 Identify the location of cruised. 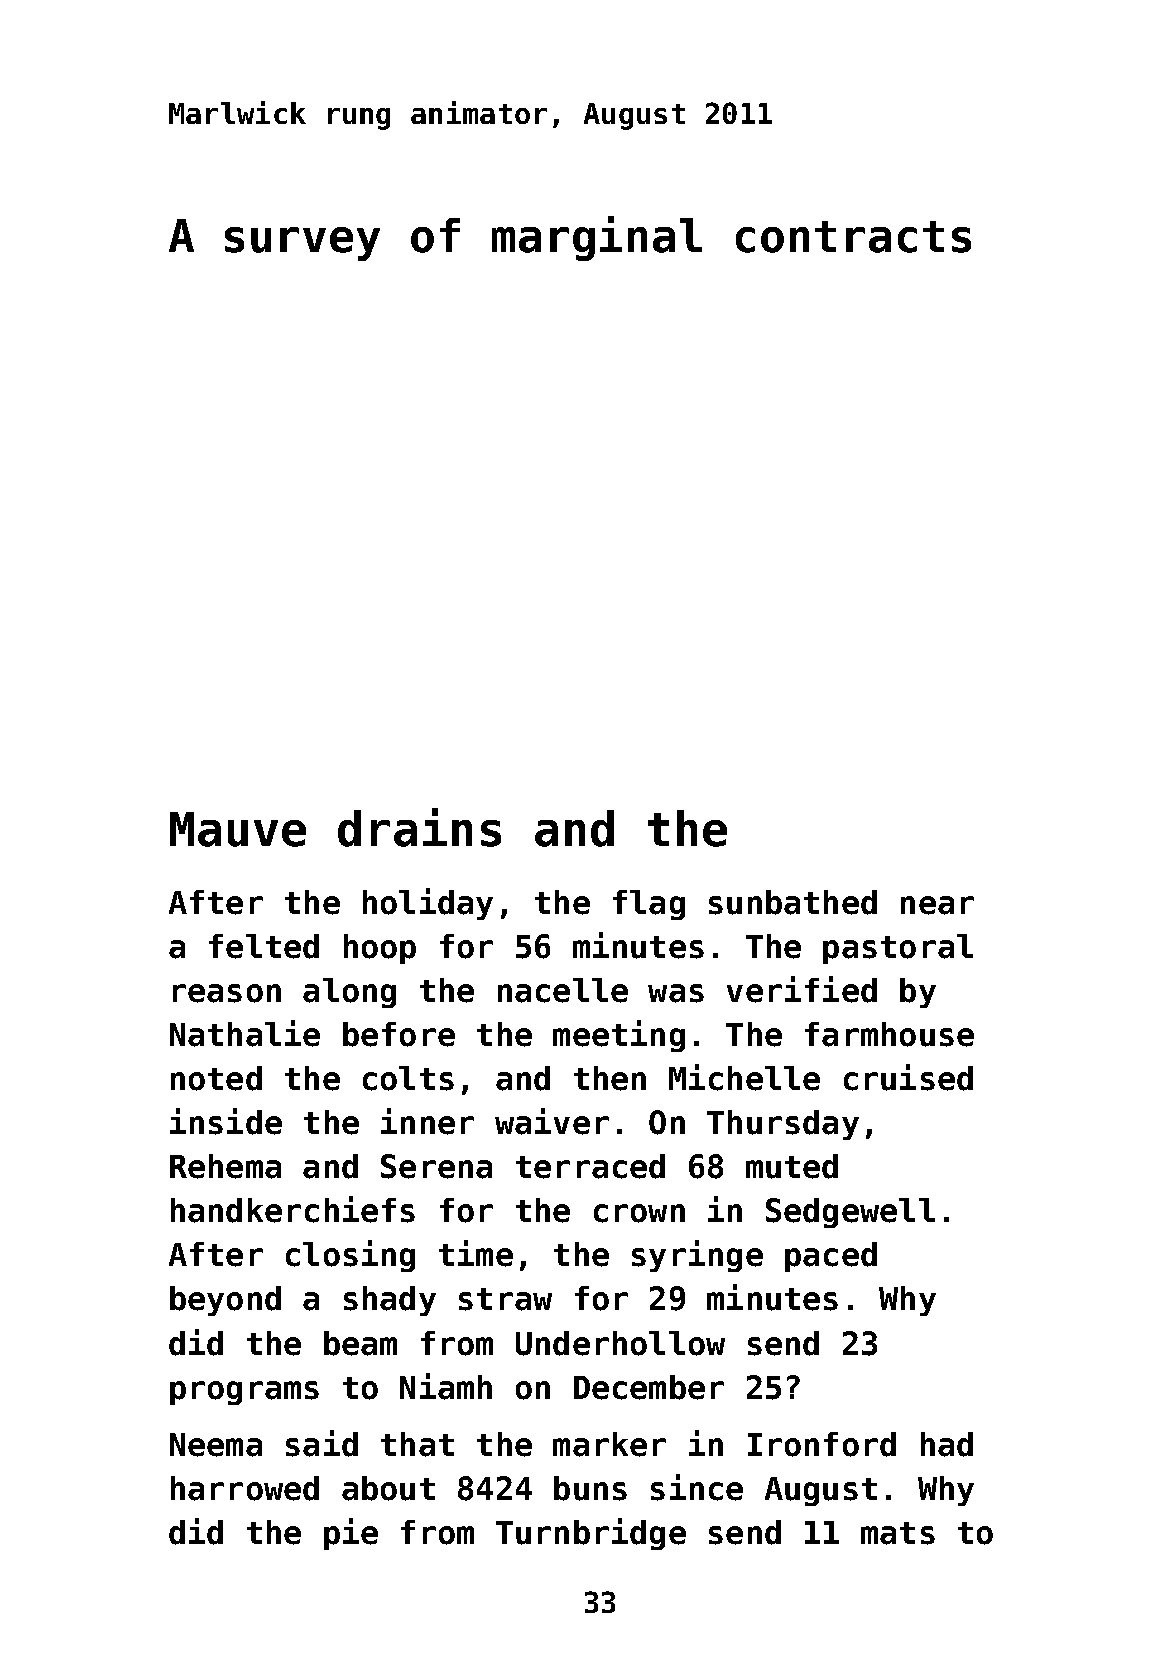
(908, 1077).
